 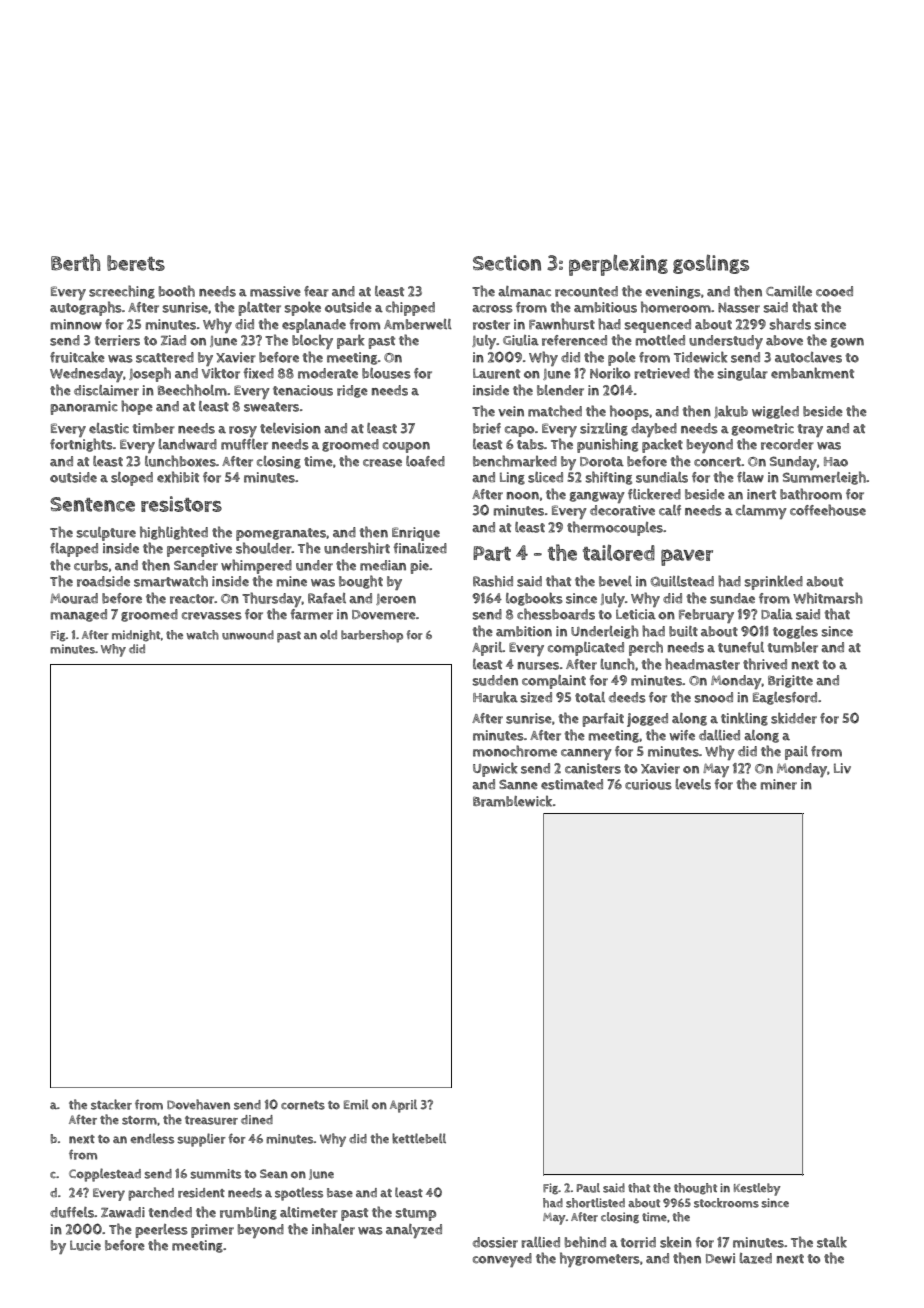 What do you see at coordinates (512, 801) in the image?
I see `Bramblewick` at bounding box center [512, 801].
